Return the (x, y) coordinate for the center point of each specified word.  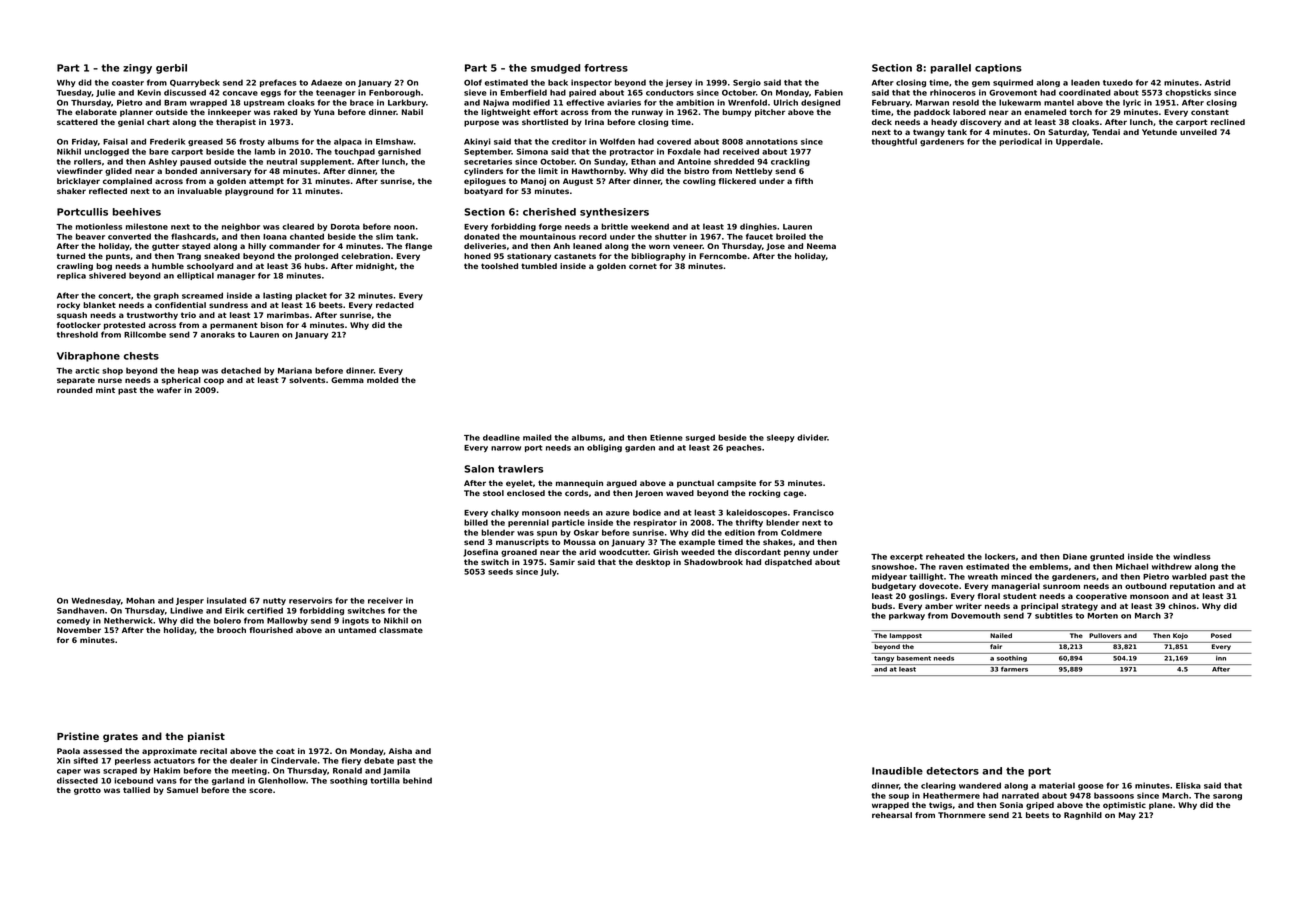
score (260, 790)
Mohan (140, 600)
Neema (821, 246)
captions (998, 69)
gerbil (171, 69)
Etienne (666, 437)
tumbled (539, 266)
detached (241, 370)
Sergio (747, 83)
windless (1192, 556)
